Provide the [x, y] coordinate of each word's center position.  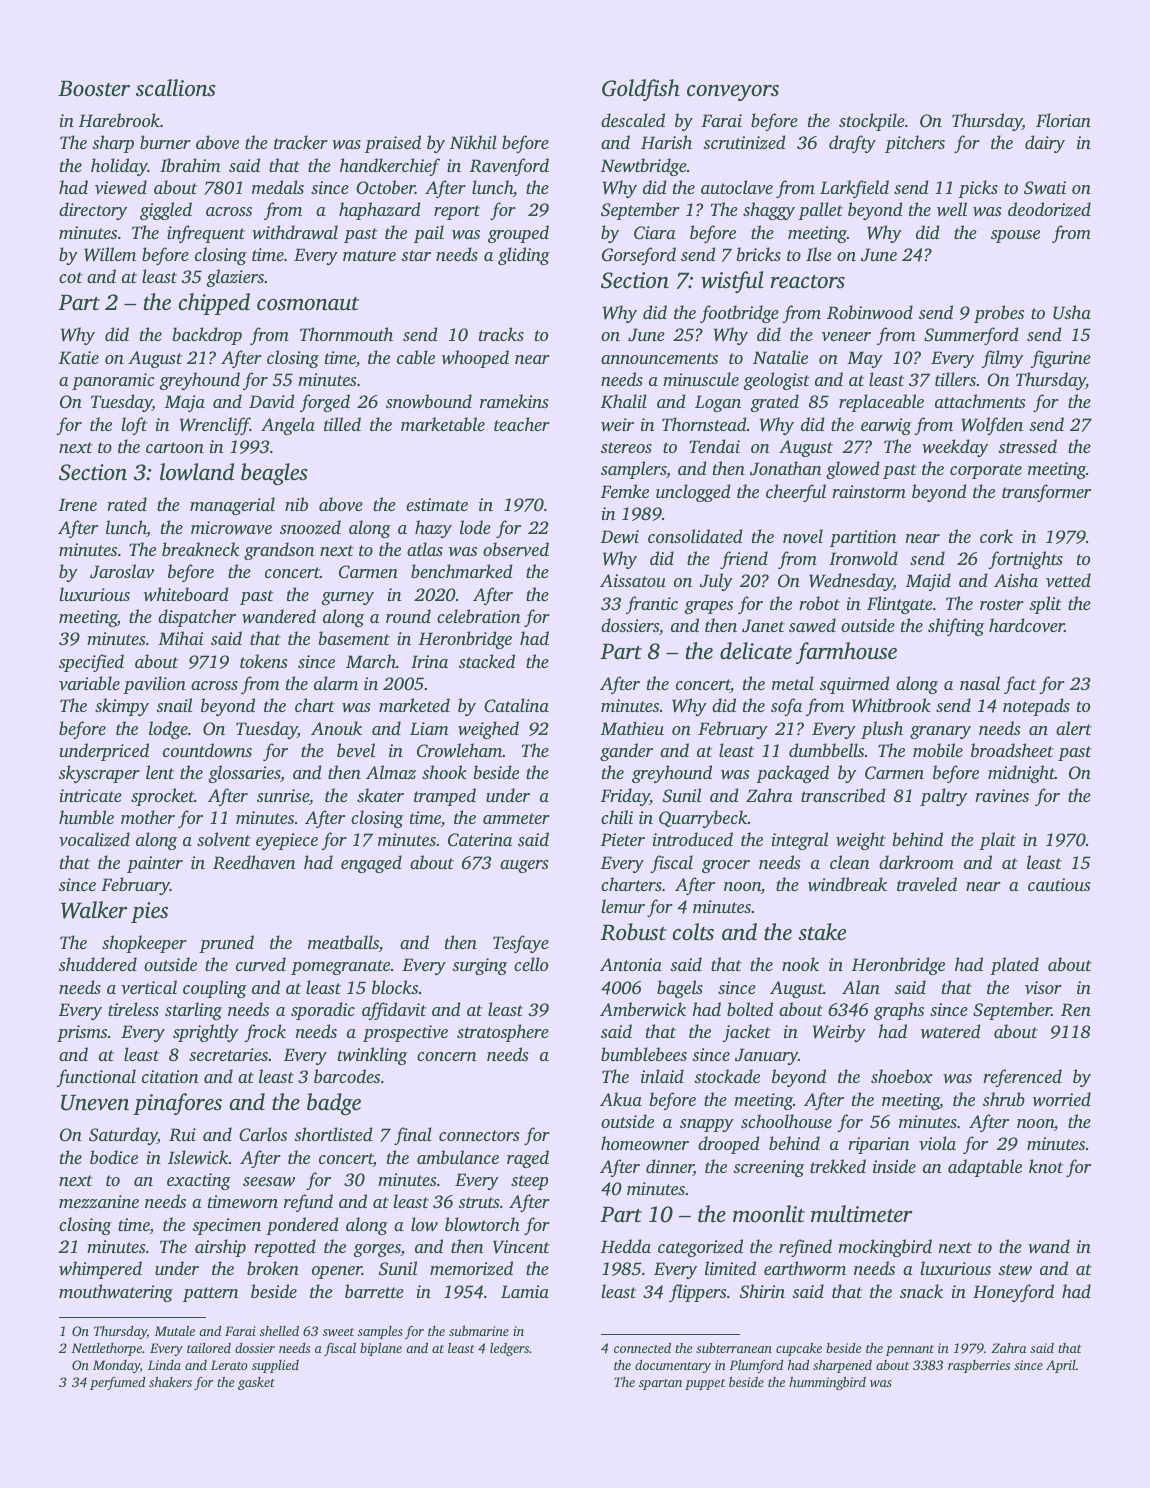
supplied [275, 1366]
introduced [692, 839]
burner [165, 142]
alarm [336, 683]
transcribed [843, 795]
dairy [1045, 144]
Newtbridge [644, 167]
